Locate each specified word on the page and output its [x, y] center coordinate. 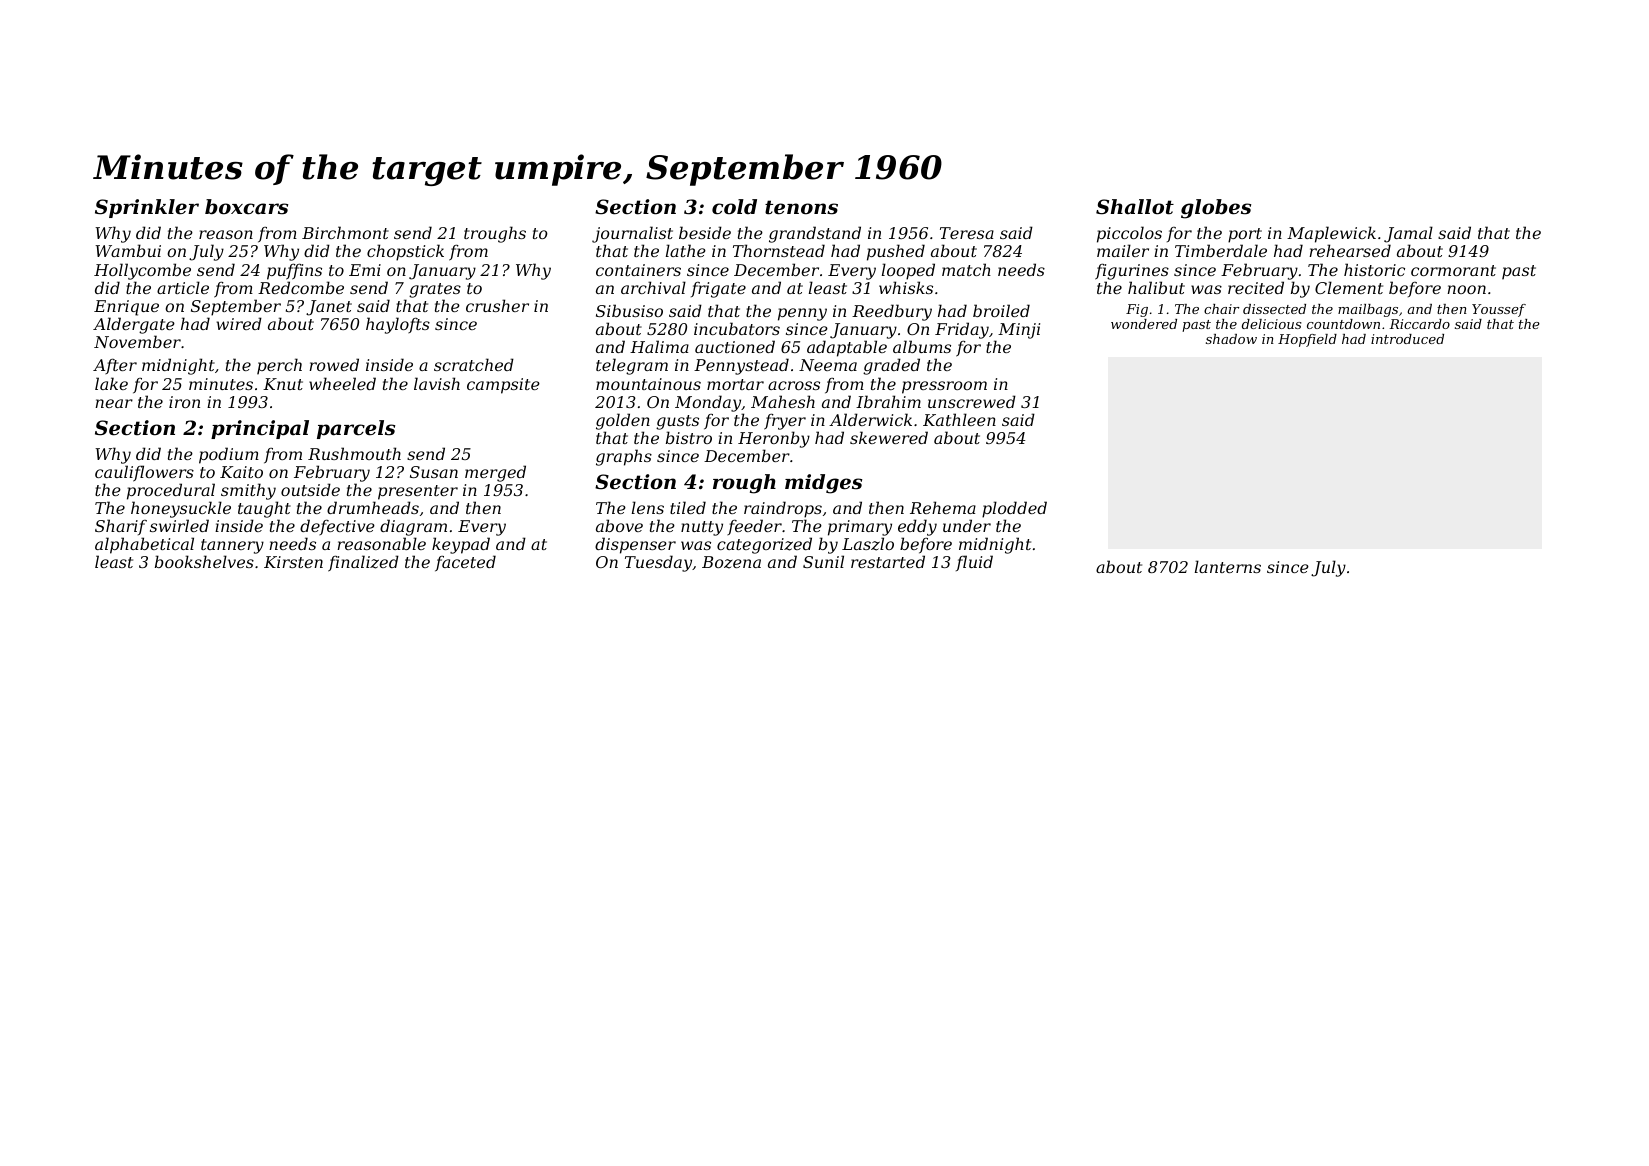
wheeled [342, 383]
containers [638, 270]
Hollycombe [142, 271]
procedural [171, 491]
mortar [735, 384]
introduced [1407, 339]
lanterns [1228, 566]
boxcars [246, 207]
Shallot [1135, 207]
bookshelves [204, 561]
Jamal [1408, 234]
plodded [1014, 509]
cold [734, 206]
